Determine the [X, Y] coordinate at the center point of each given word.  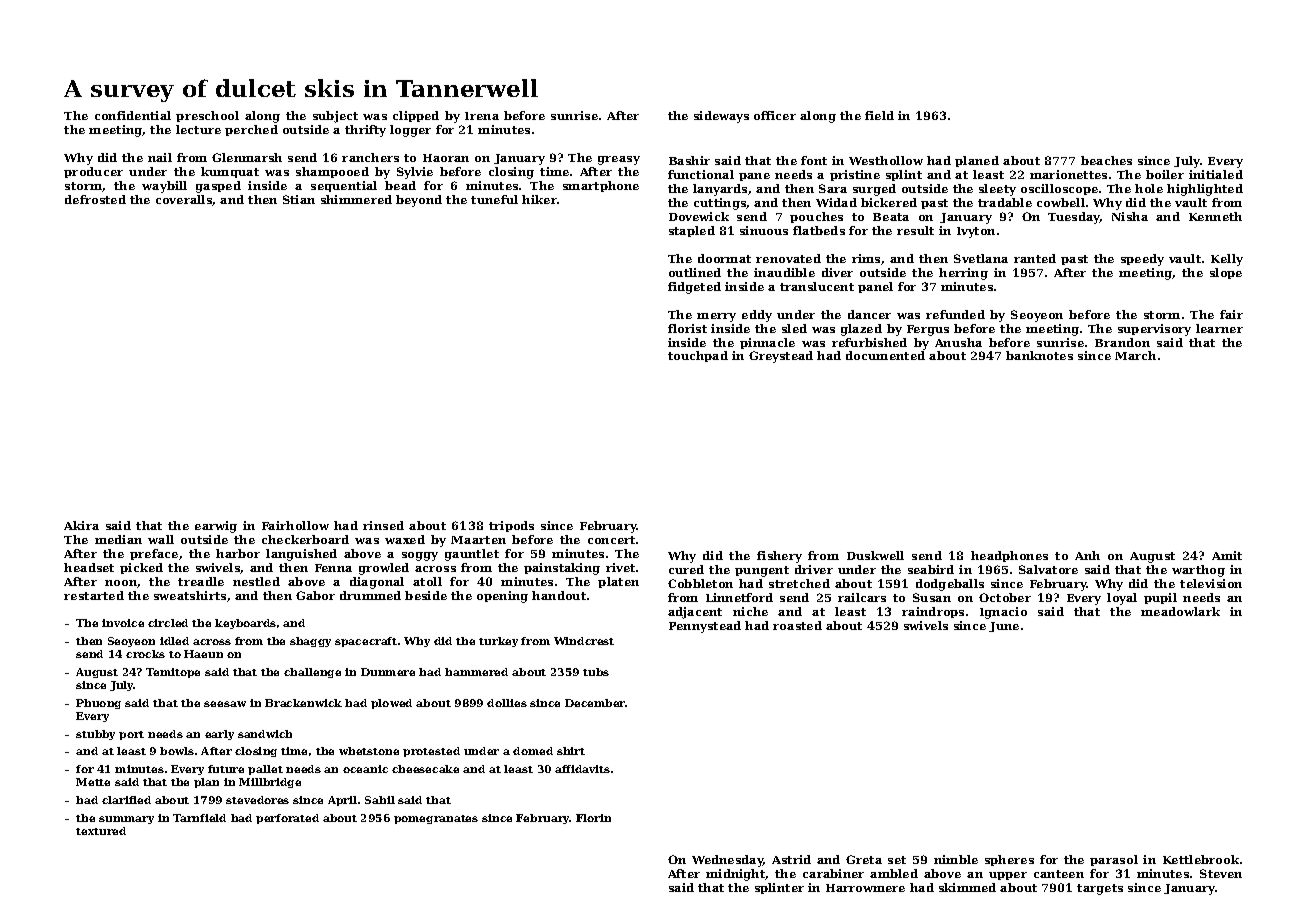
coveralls [184, 200]
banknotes [1039, 355]
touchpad [698, 356]
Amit [1227, 555]
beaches [1106, 160]
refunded [955, 314]
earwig [216, 527]
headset [89, 567]
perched [251, 130]
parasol [1114, 860]
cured [686, 569]
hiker [539, 199]
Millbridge [270, 783]
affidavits [582, 769]
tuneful [494, 199]
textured [101, 831]
